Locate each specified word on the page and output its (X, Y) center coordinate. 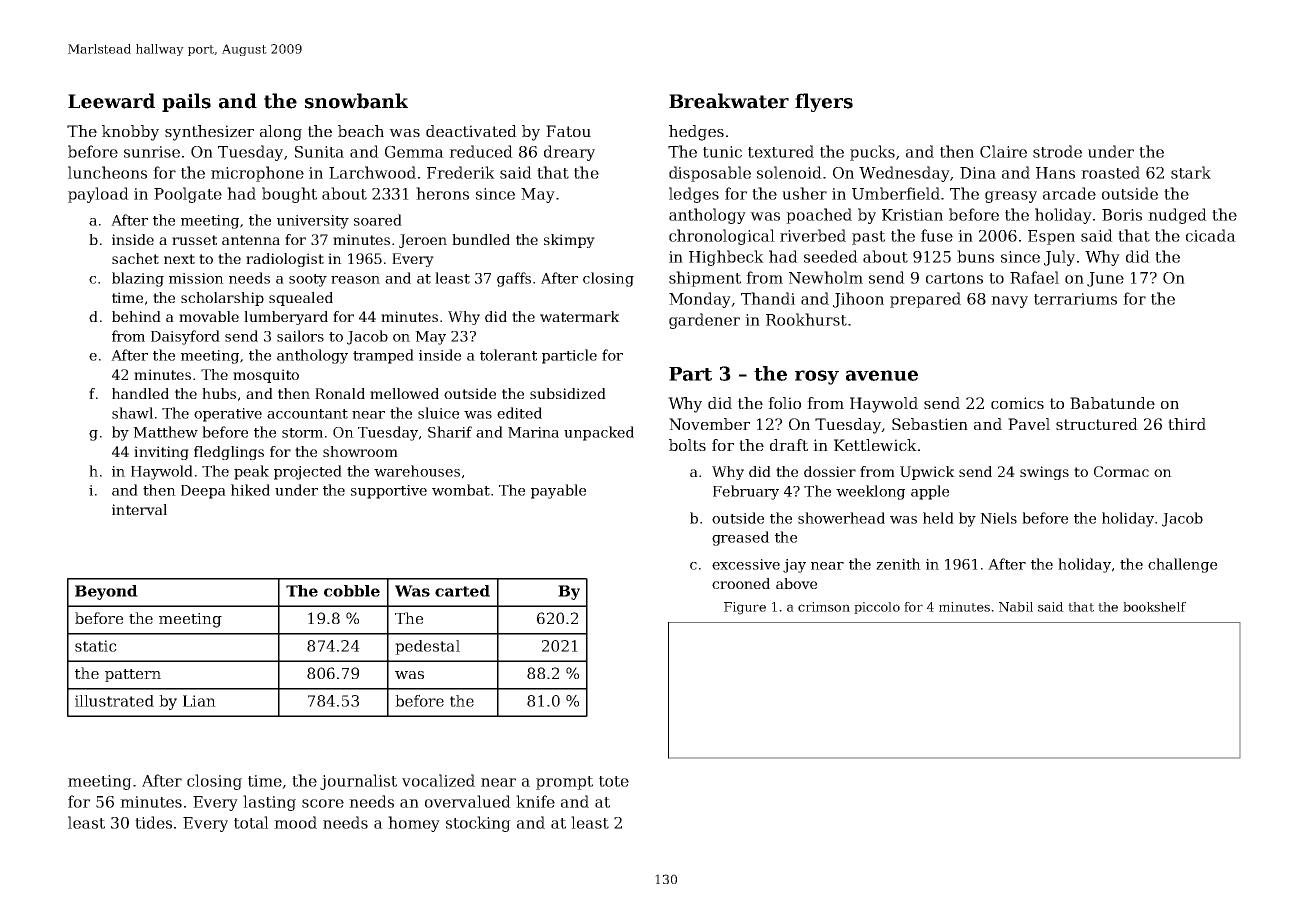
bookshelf (1154, 607)
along (281, 133)
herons (442, 193)
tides (153, 822)
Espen (1051, 237)
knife (535, 801)
